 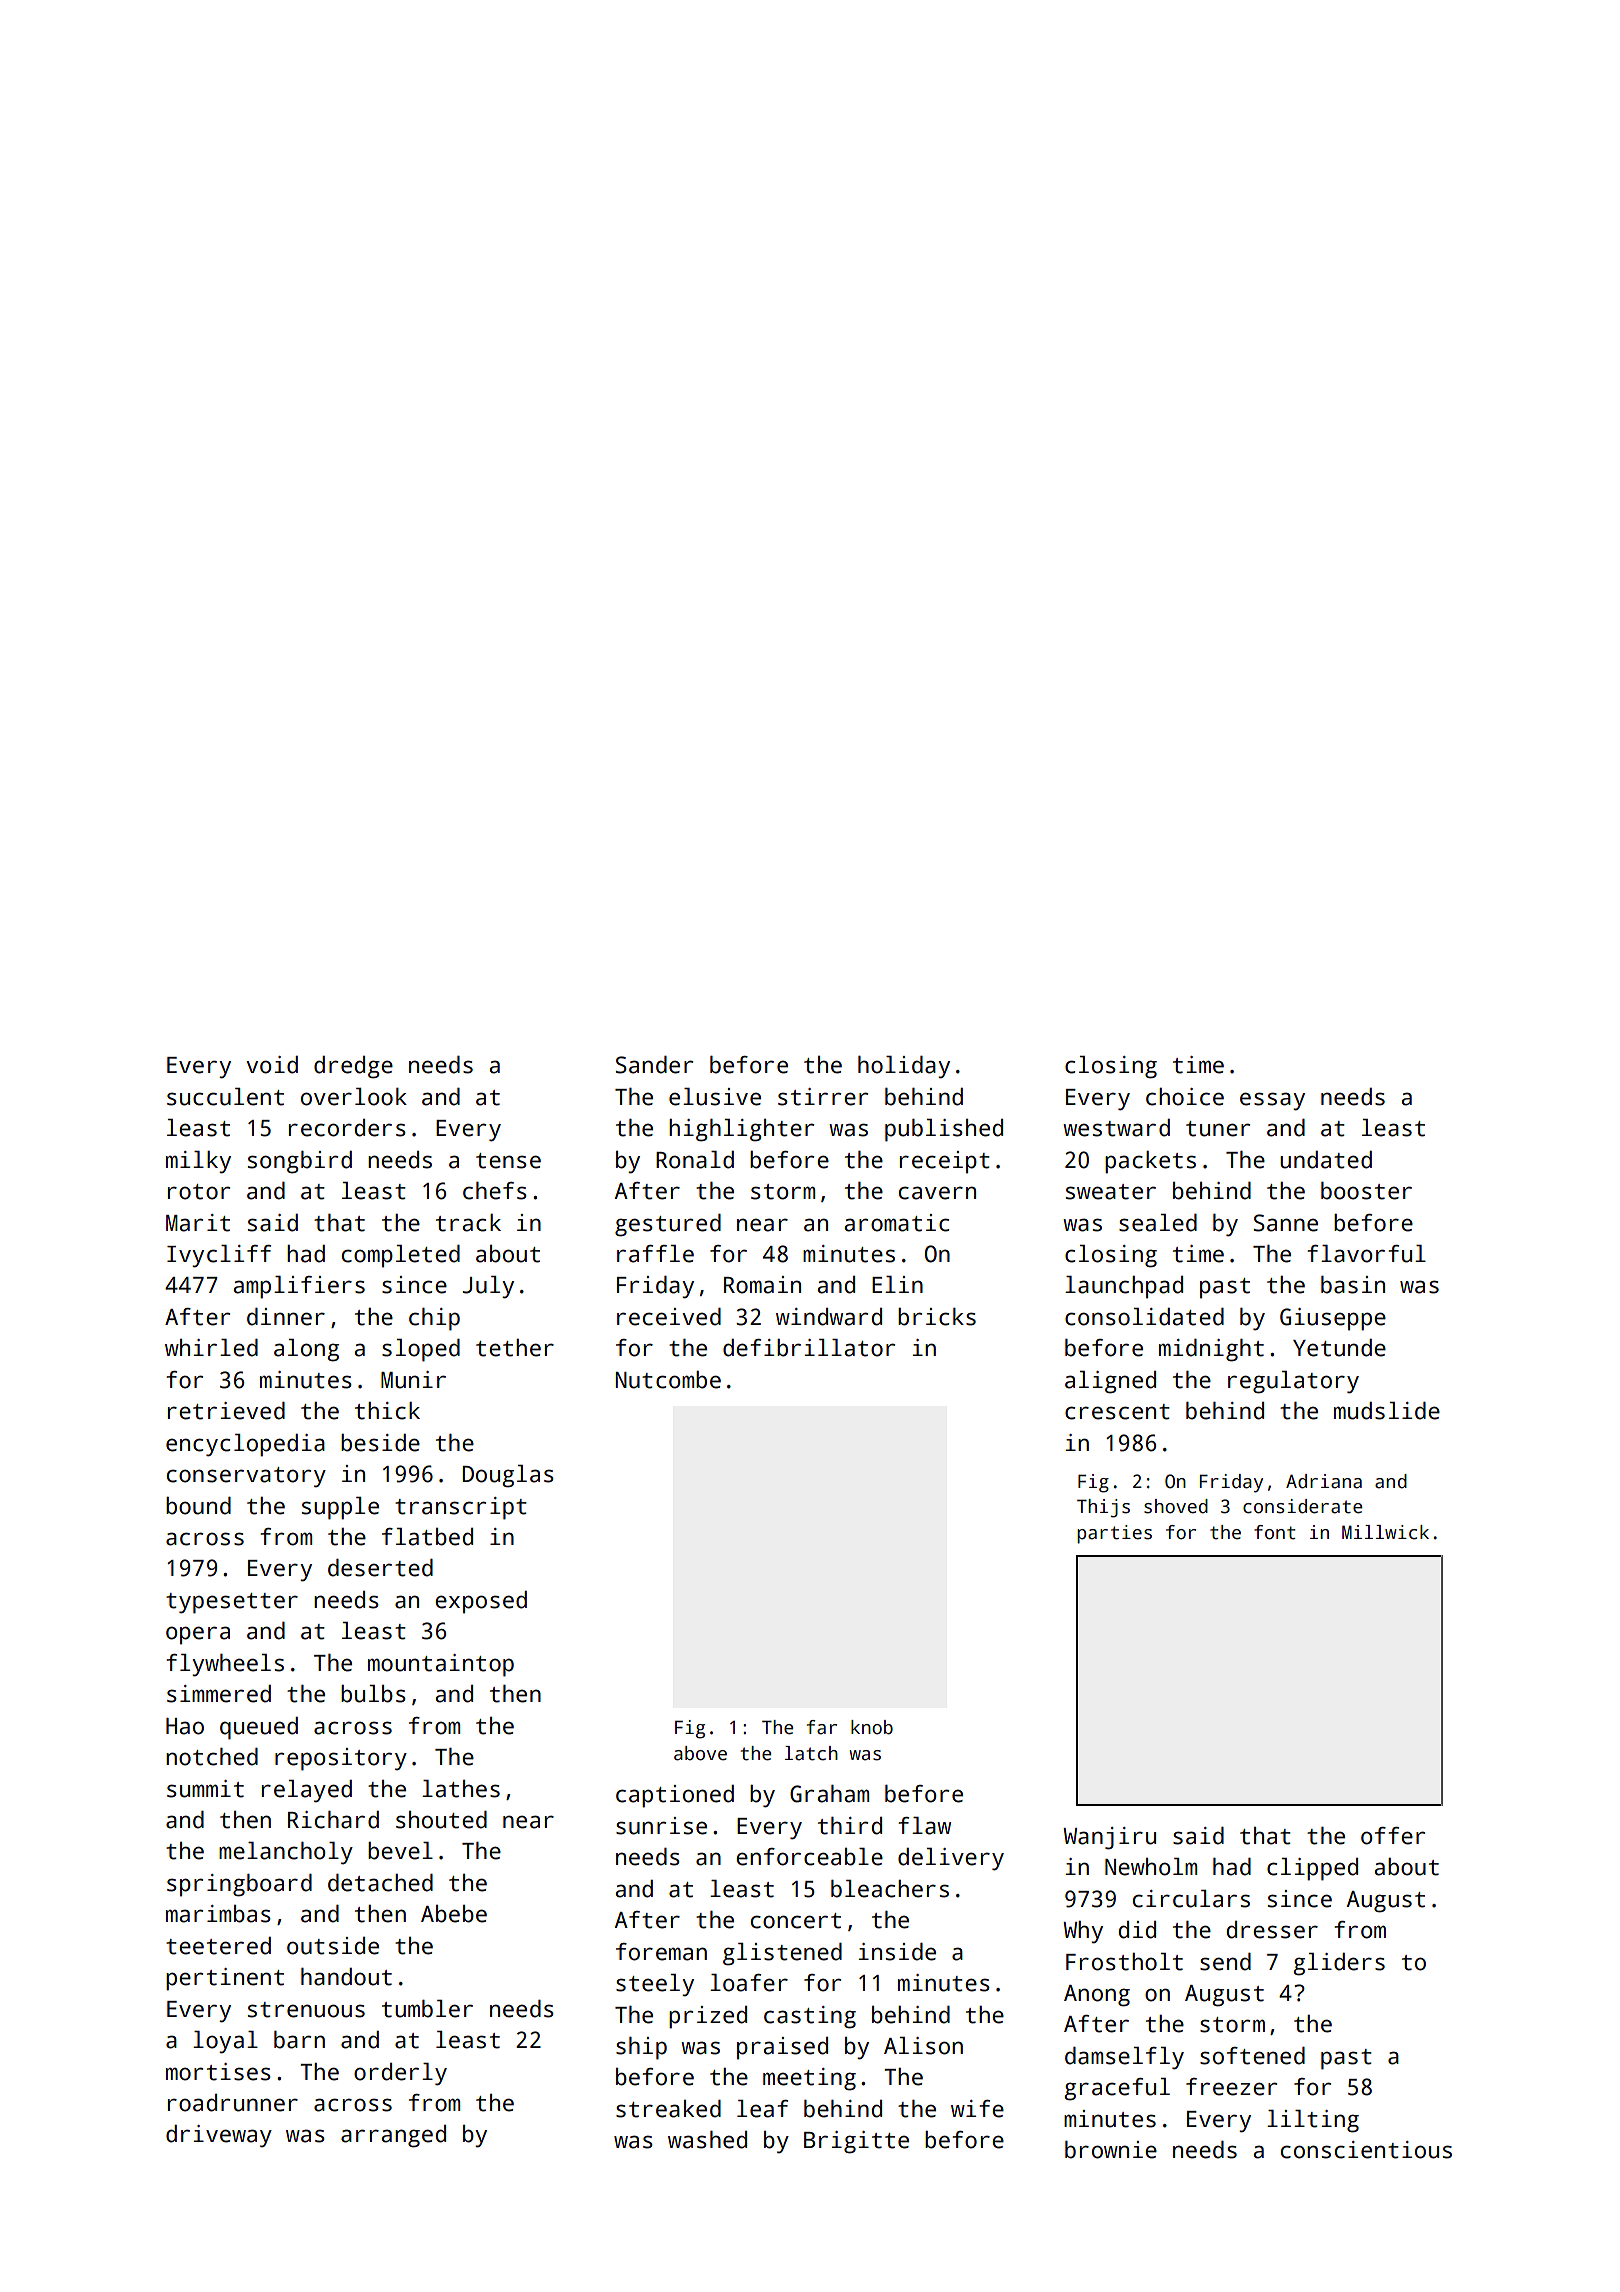 I want to click on booster, so click(x=1366, y=1191).
